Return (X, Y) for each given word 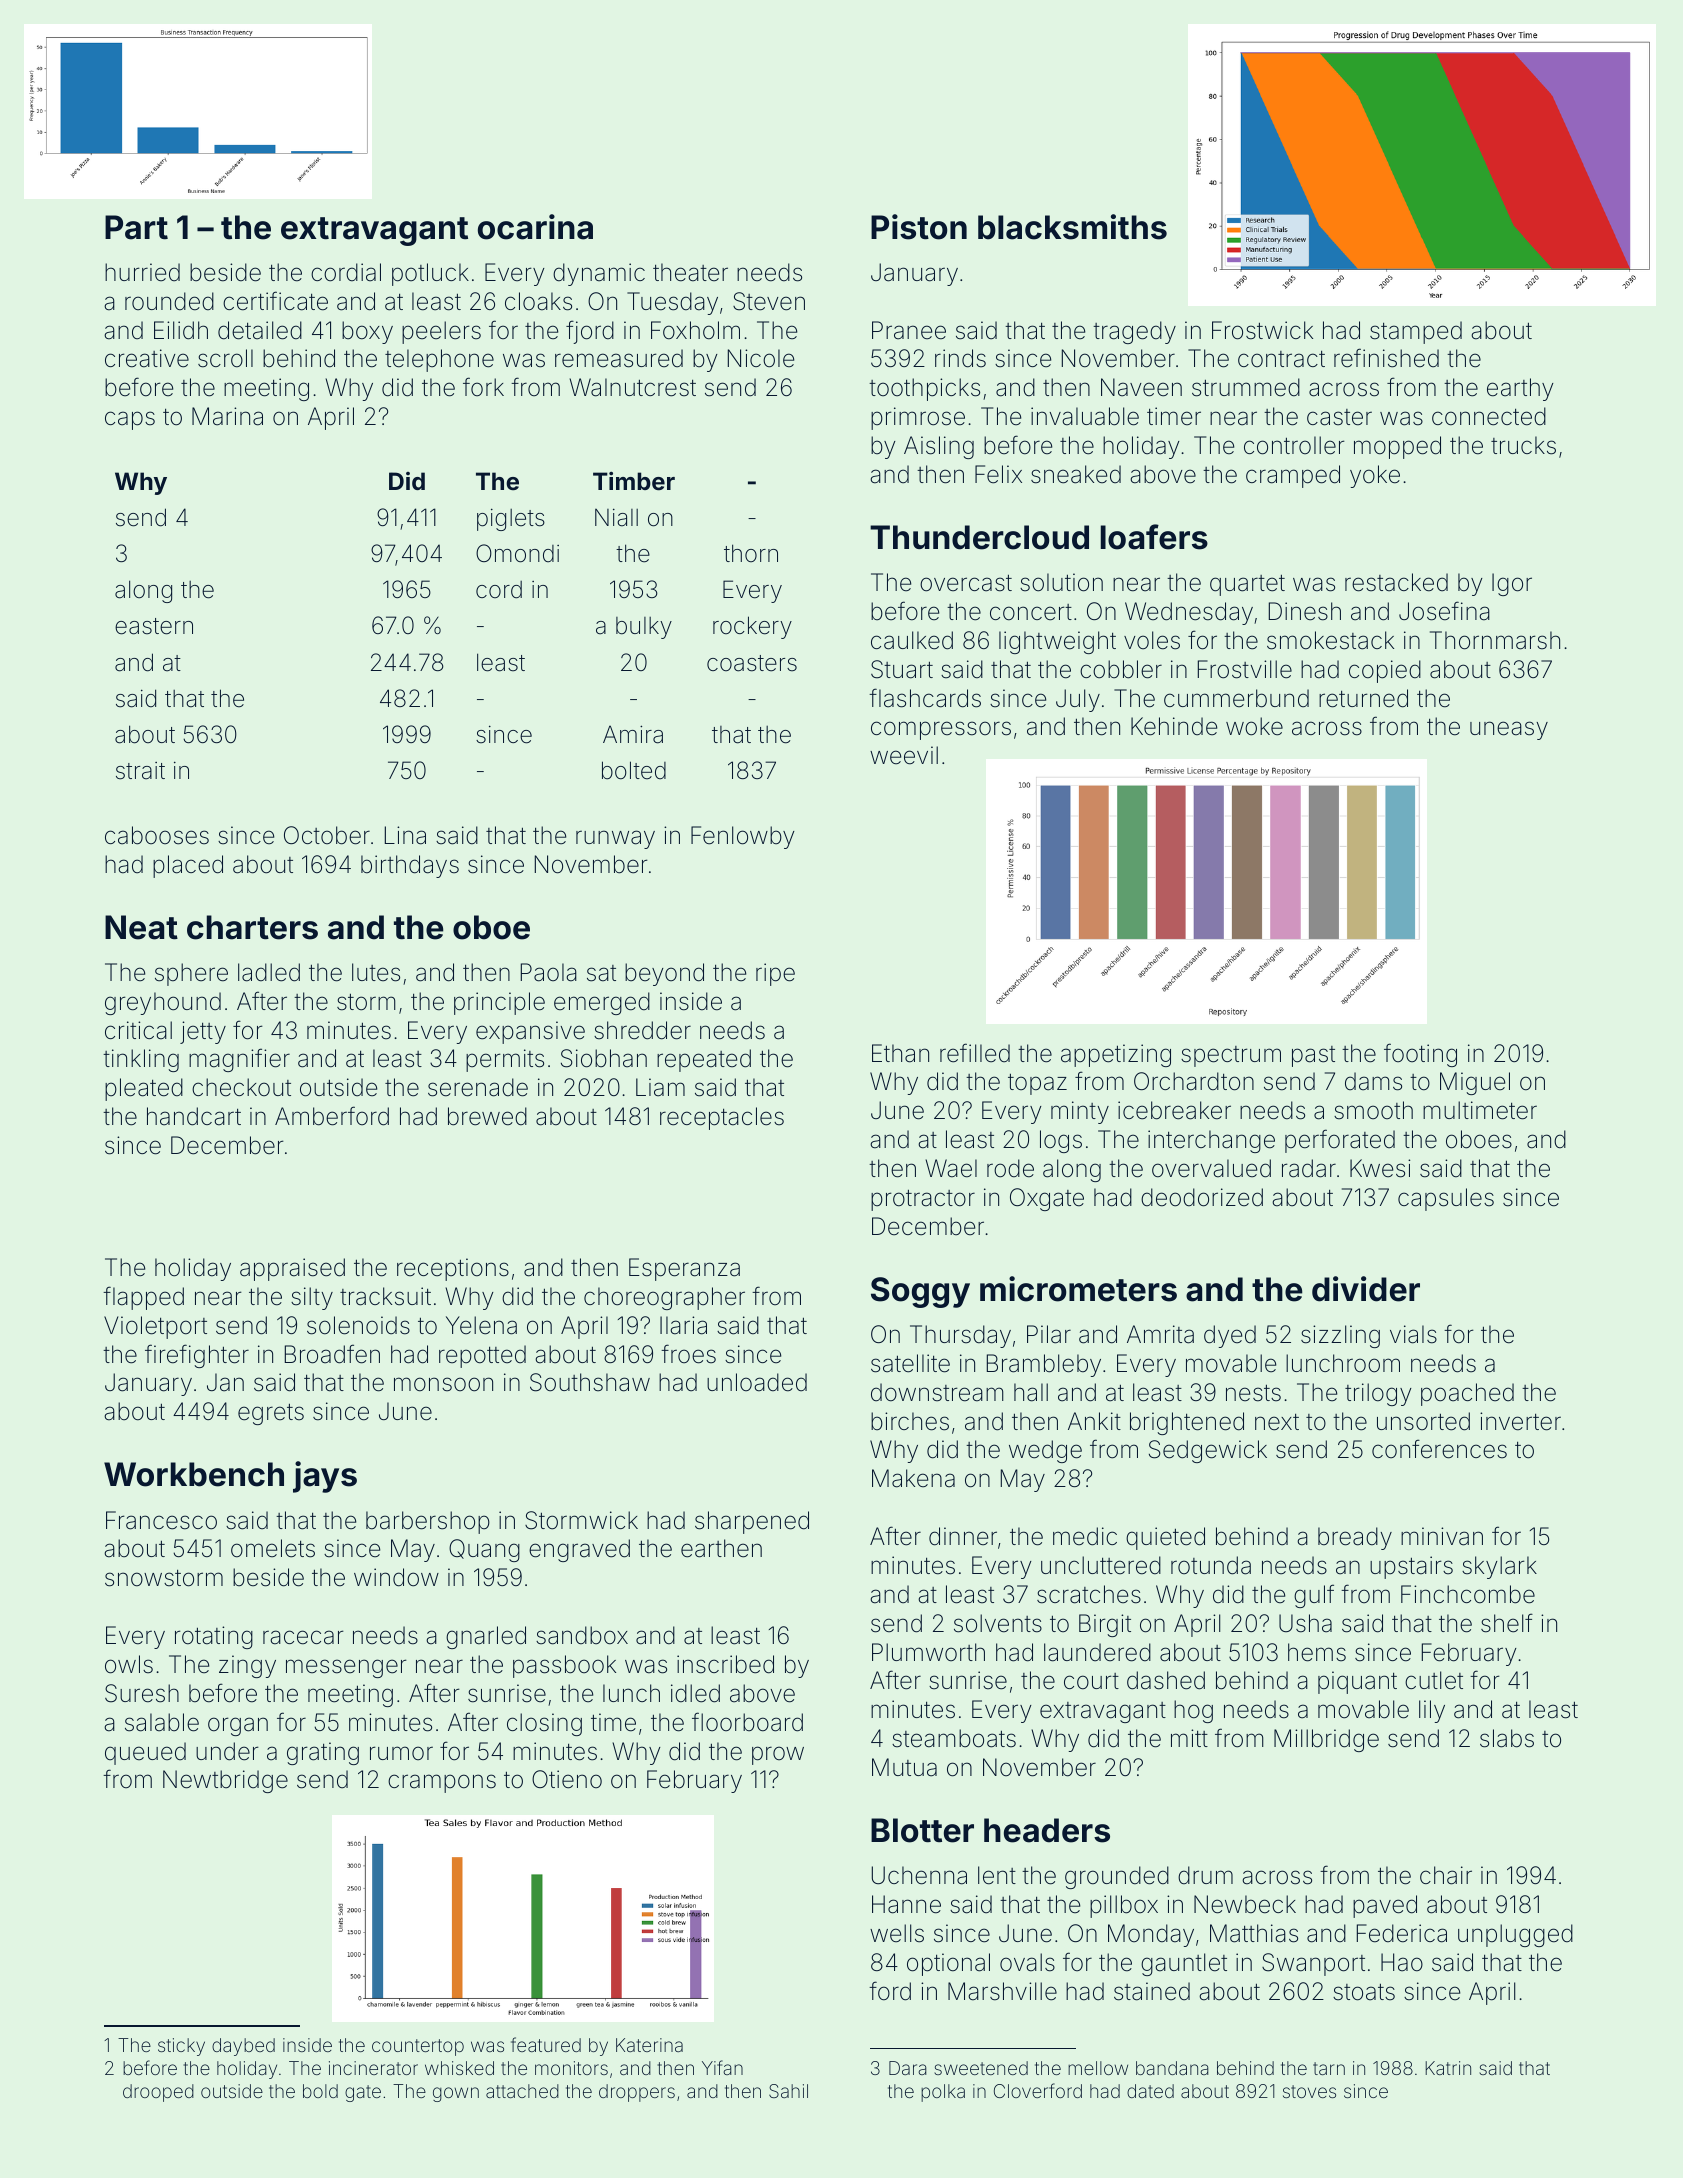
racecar (303, 1637)
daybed (243, 2047)
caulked (912, 640)
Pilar (1049, 1334)
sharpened (752, 1522)
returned (1363, 698)
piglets (511, 519)
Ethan (900, 1053)
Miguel (1475, 1083)
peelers (441, 332)
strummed (1246, 387)
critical (138, 1030)
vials (1413, 1334)
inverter (1520, 1421)
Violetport (155, 1327)
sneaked (1076, 474)
